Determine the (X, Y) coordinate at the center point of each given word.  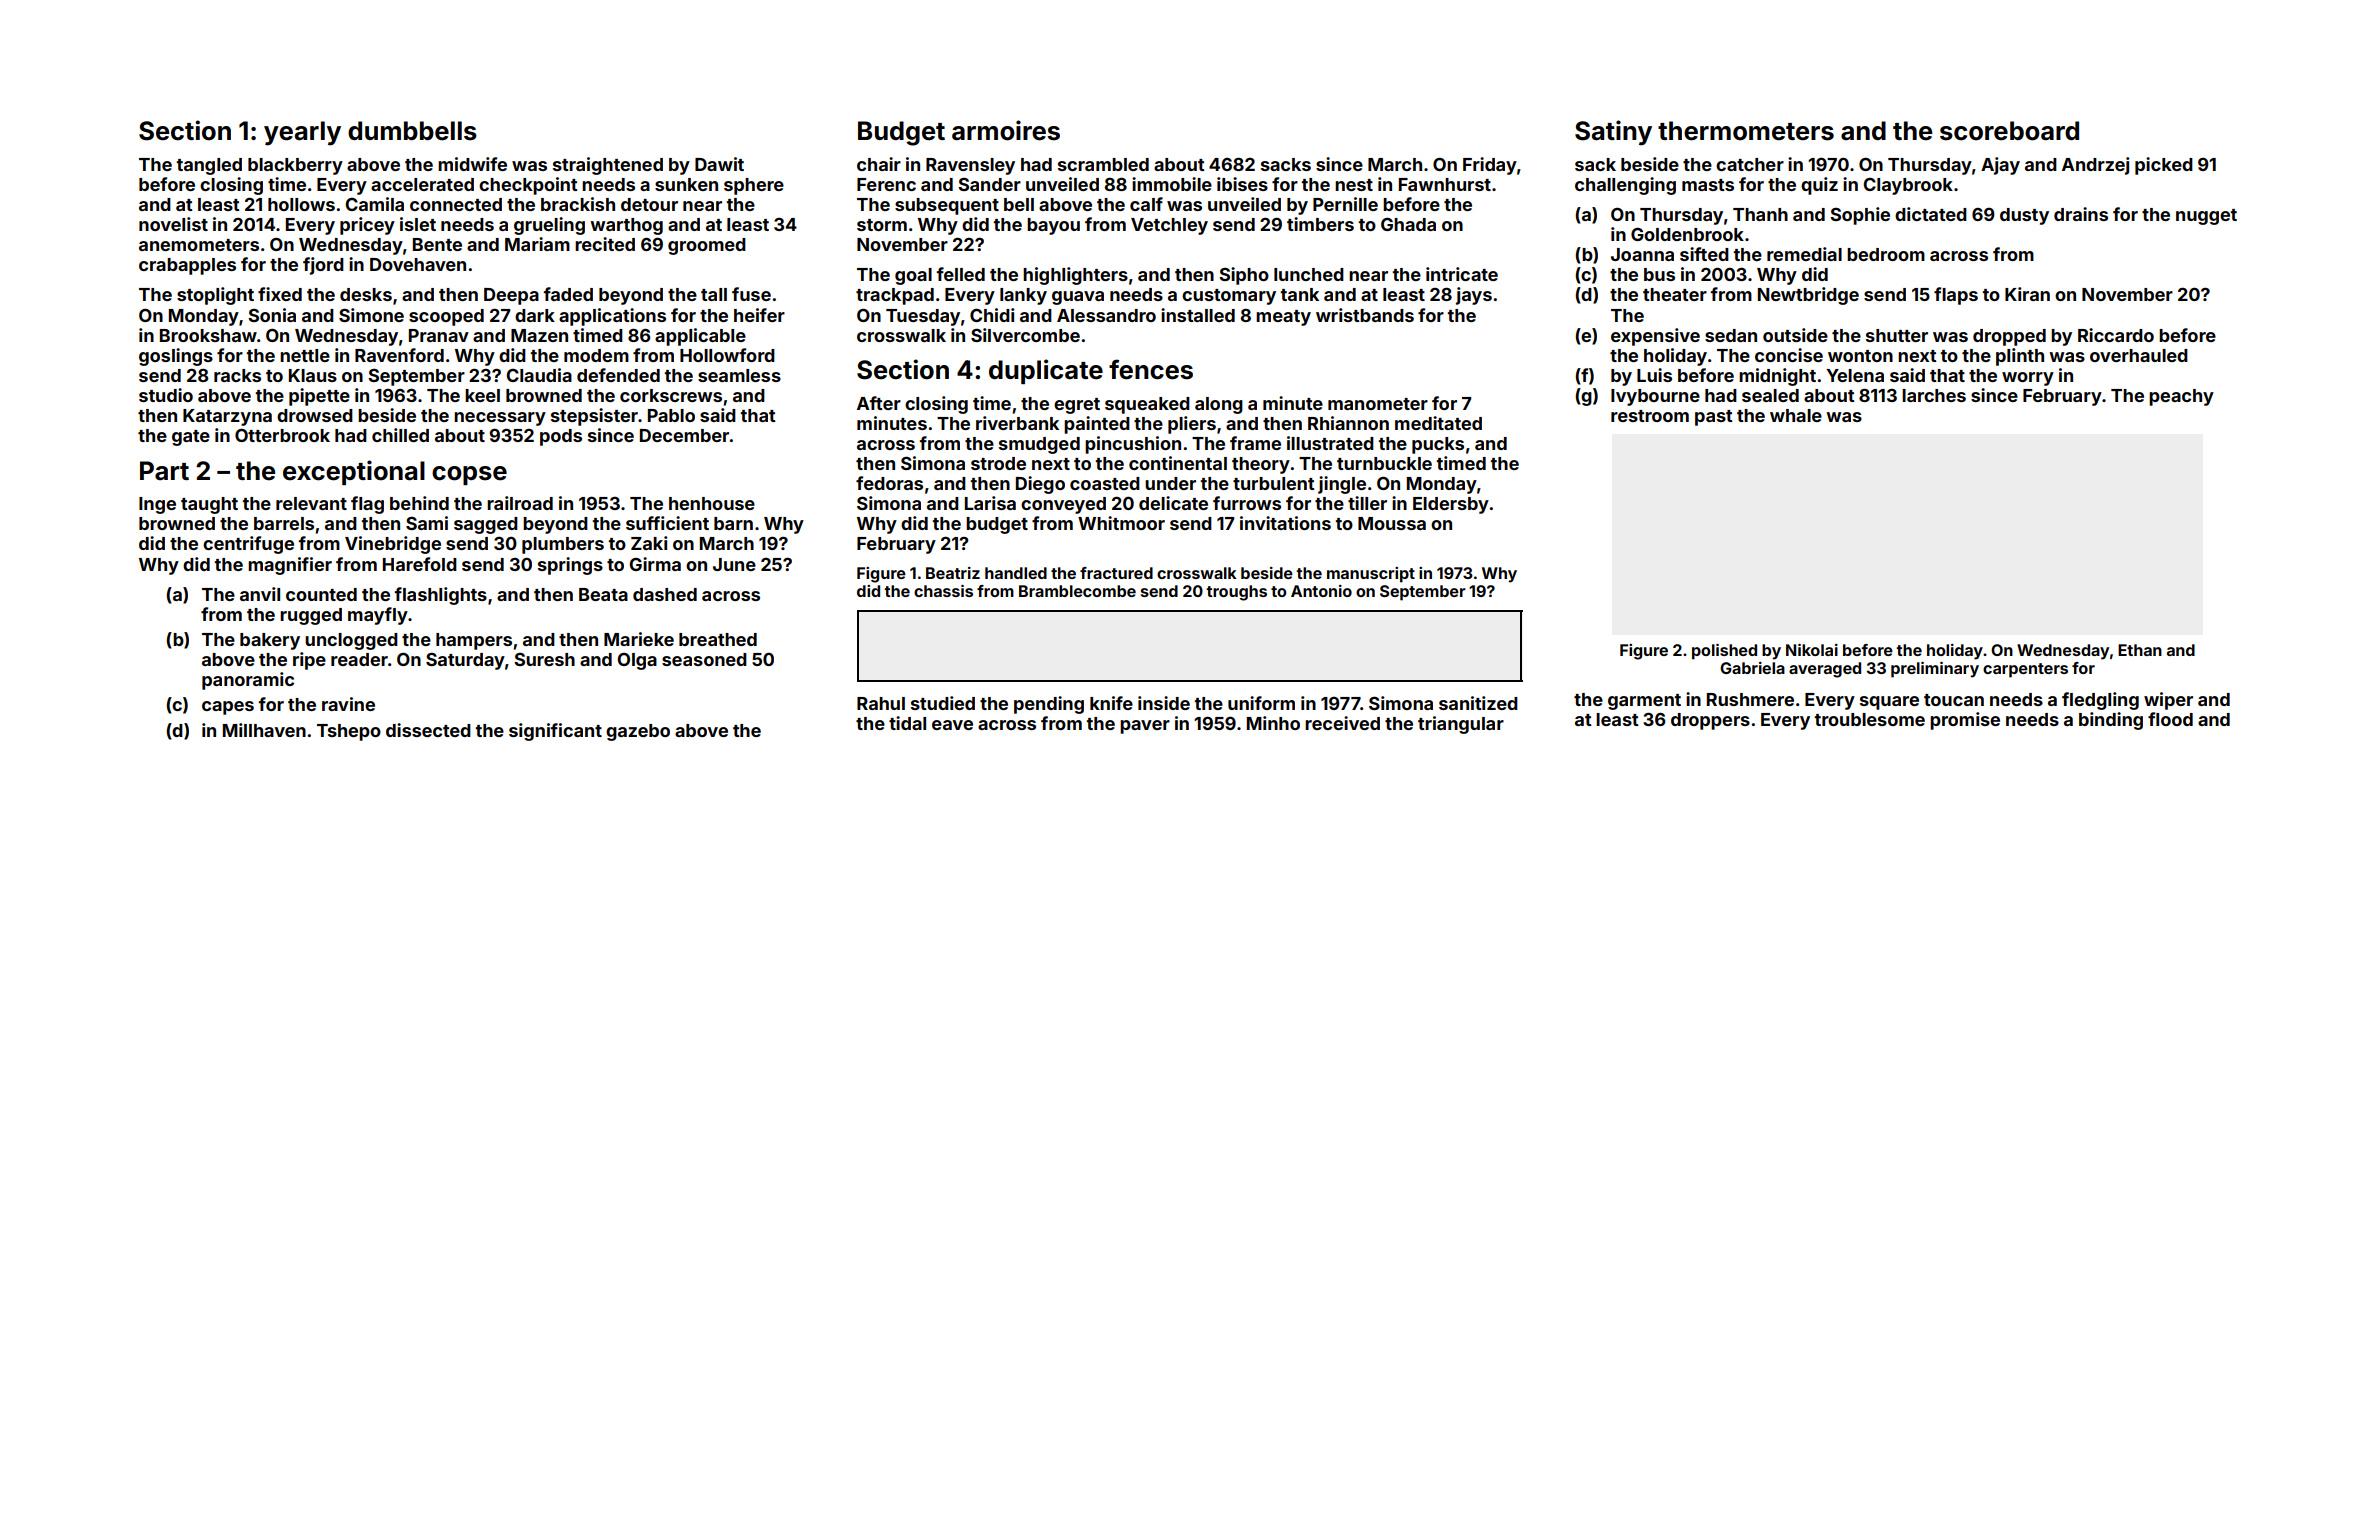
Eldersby (1451, 505)
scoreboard (2009, 131)
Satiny (1613, 133)
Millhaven (264, 730)
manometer (1378, 404)
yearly (302, 133)
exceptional (354, 472)
